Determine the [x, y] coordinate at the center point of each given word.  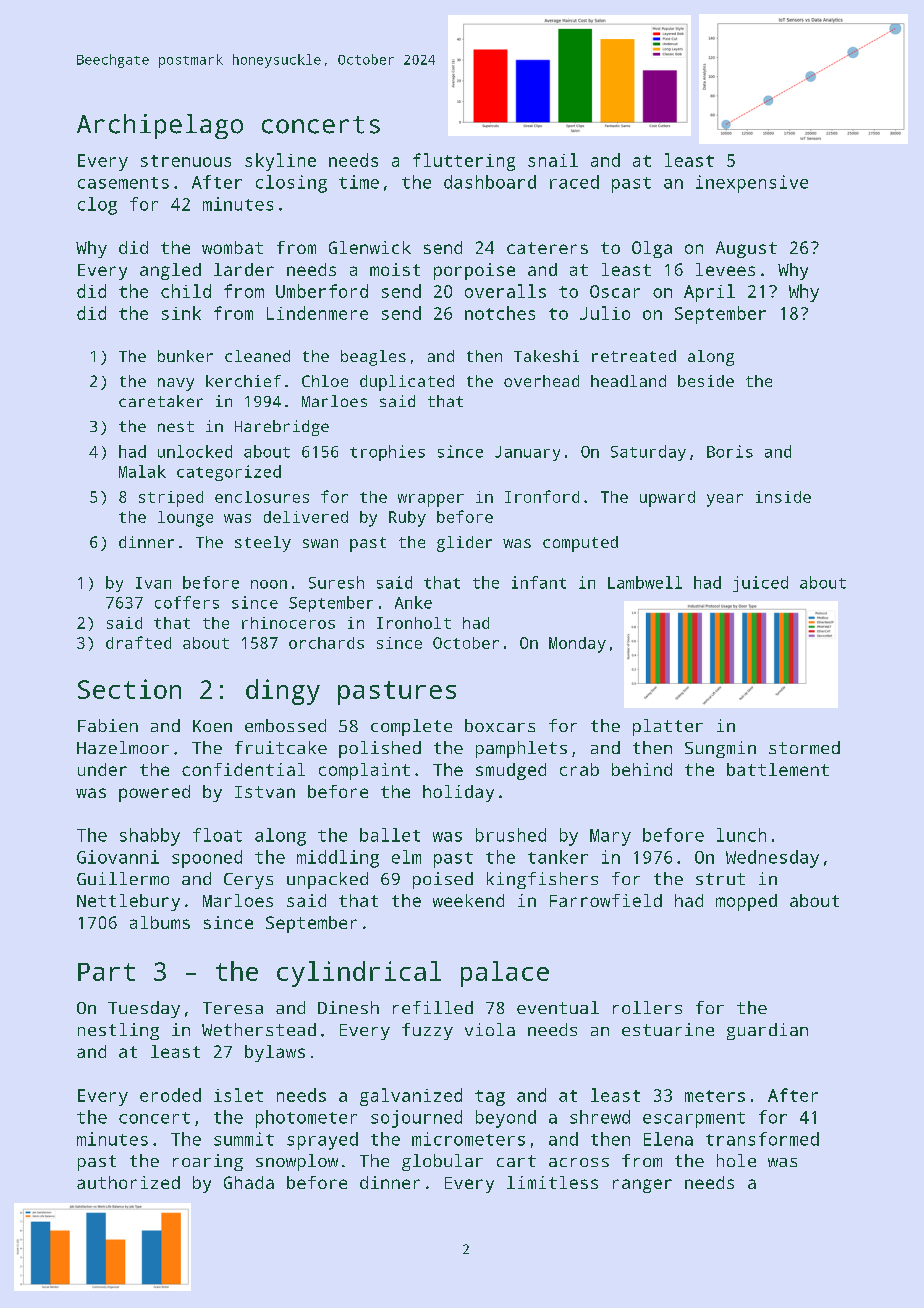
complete [411, 727]
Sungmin [720, 749]
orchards [326, 643]
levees [725, 269]
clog [97, 206]
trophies [387, 453]
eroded [170, 1095]
